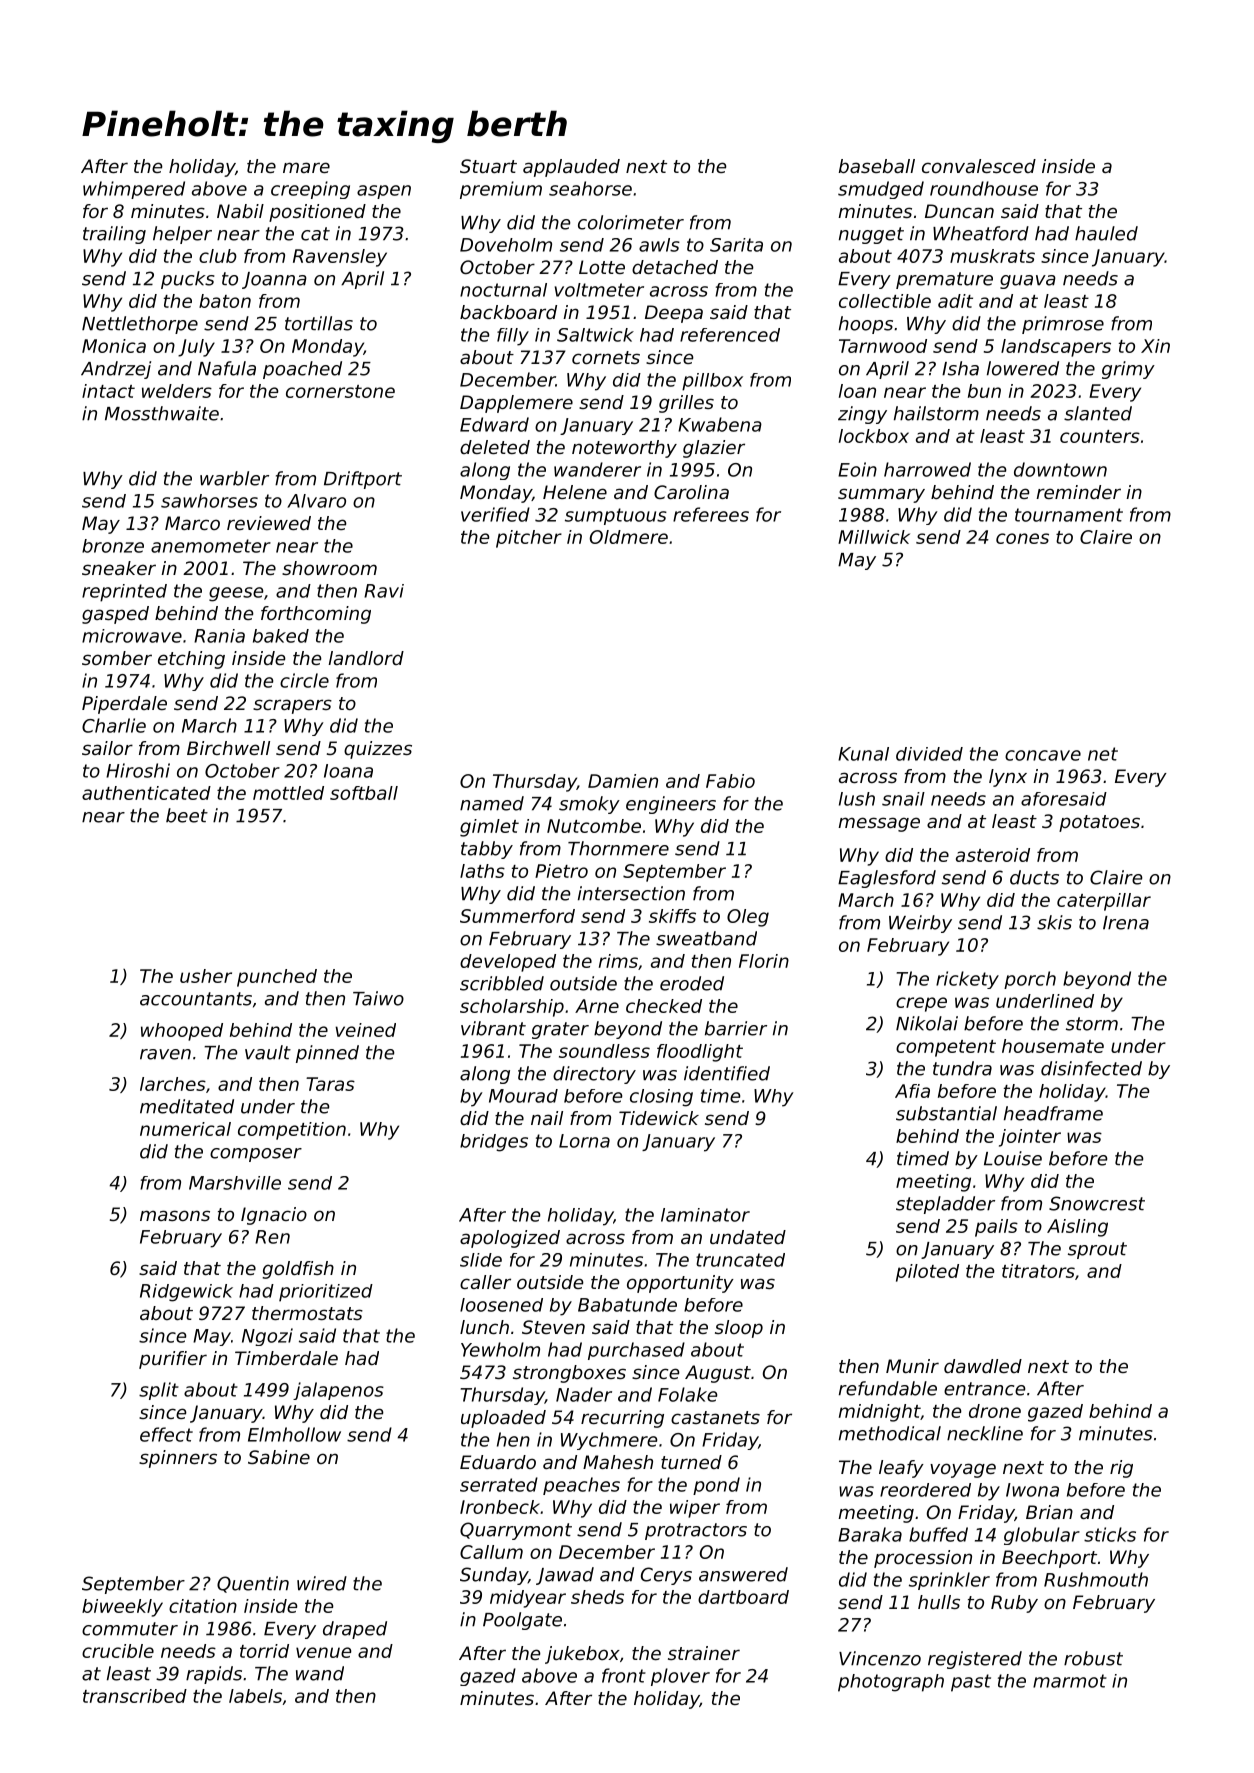 The image size is (1254, 1773). What do you see at coordinates (1126, 923) in the image?
I see `Irena` at bounding box center [1126, 923].
